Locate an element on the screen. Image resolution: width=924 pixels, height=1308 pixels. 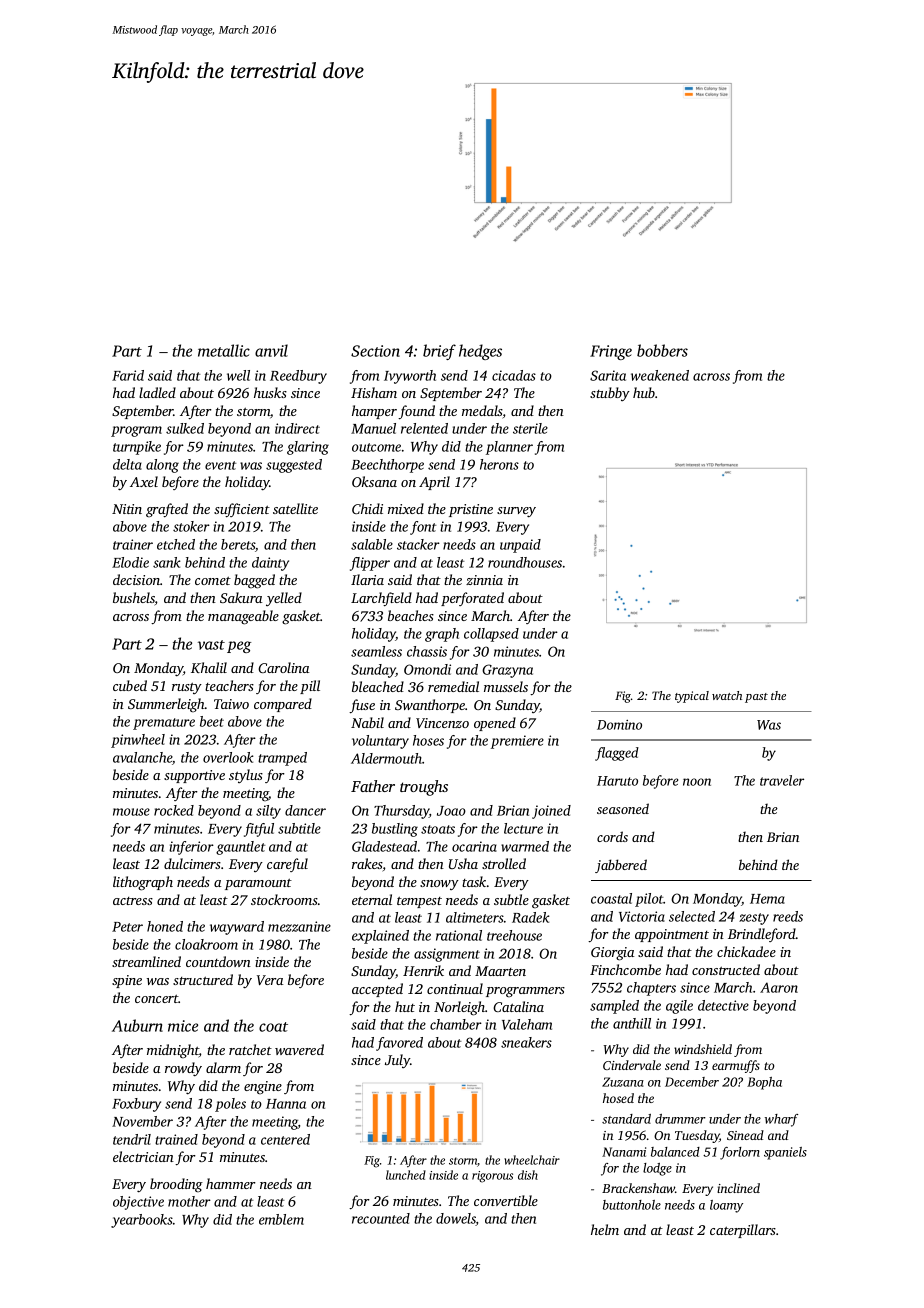
Section is located at coordinates (375, 351).
